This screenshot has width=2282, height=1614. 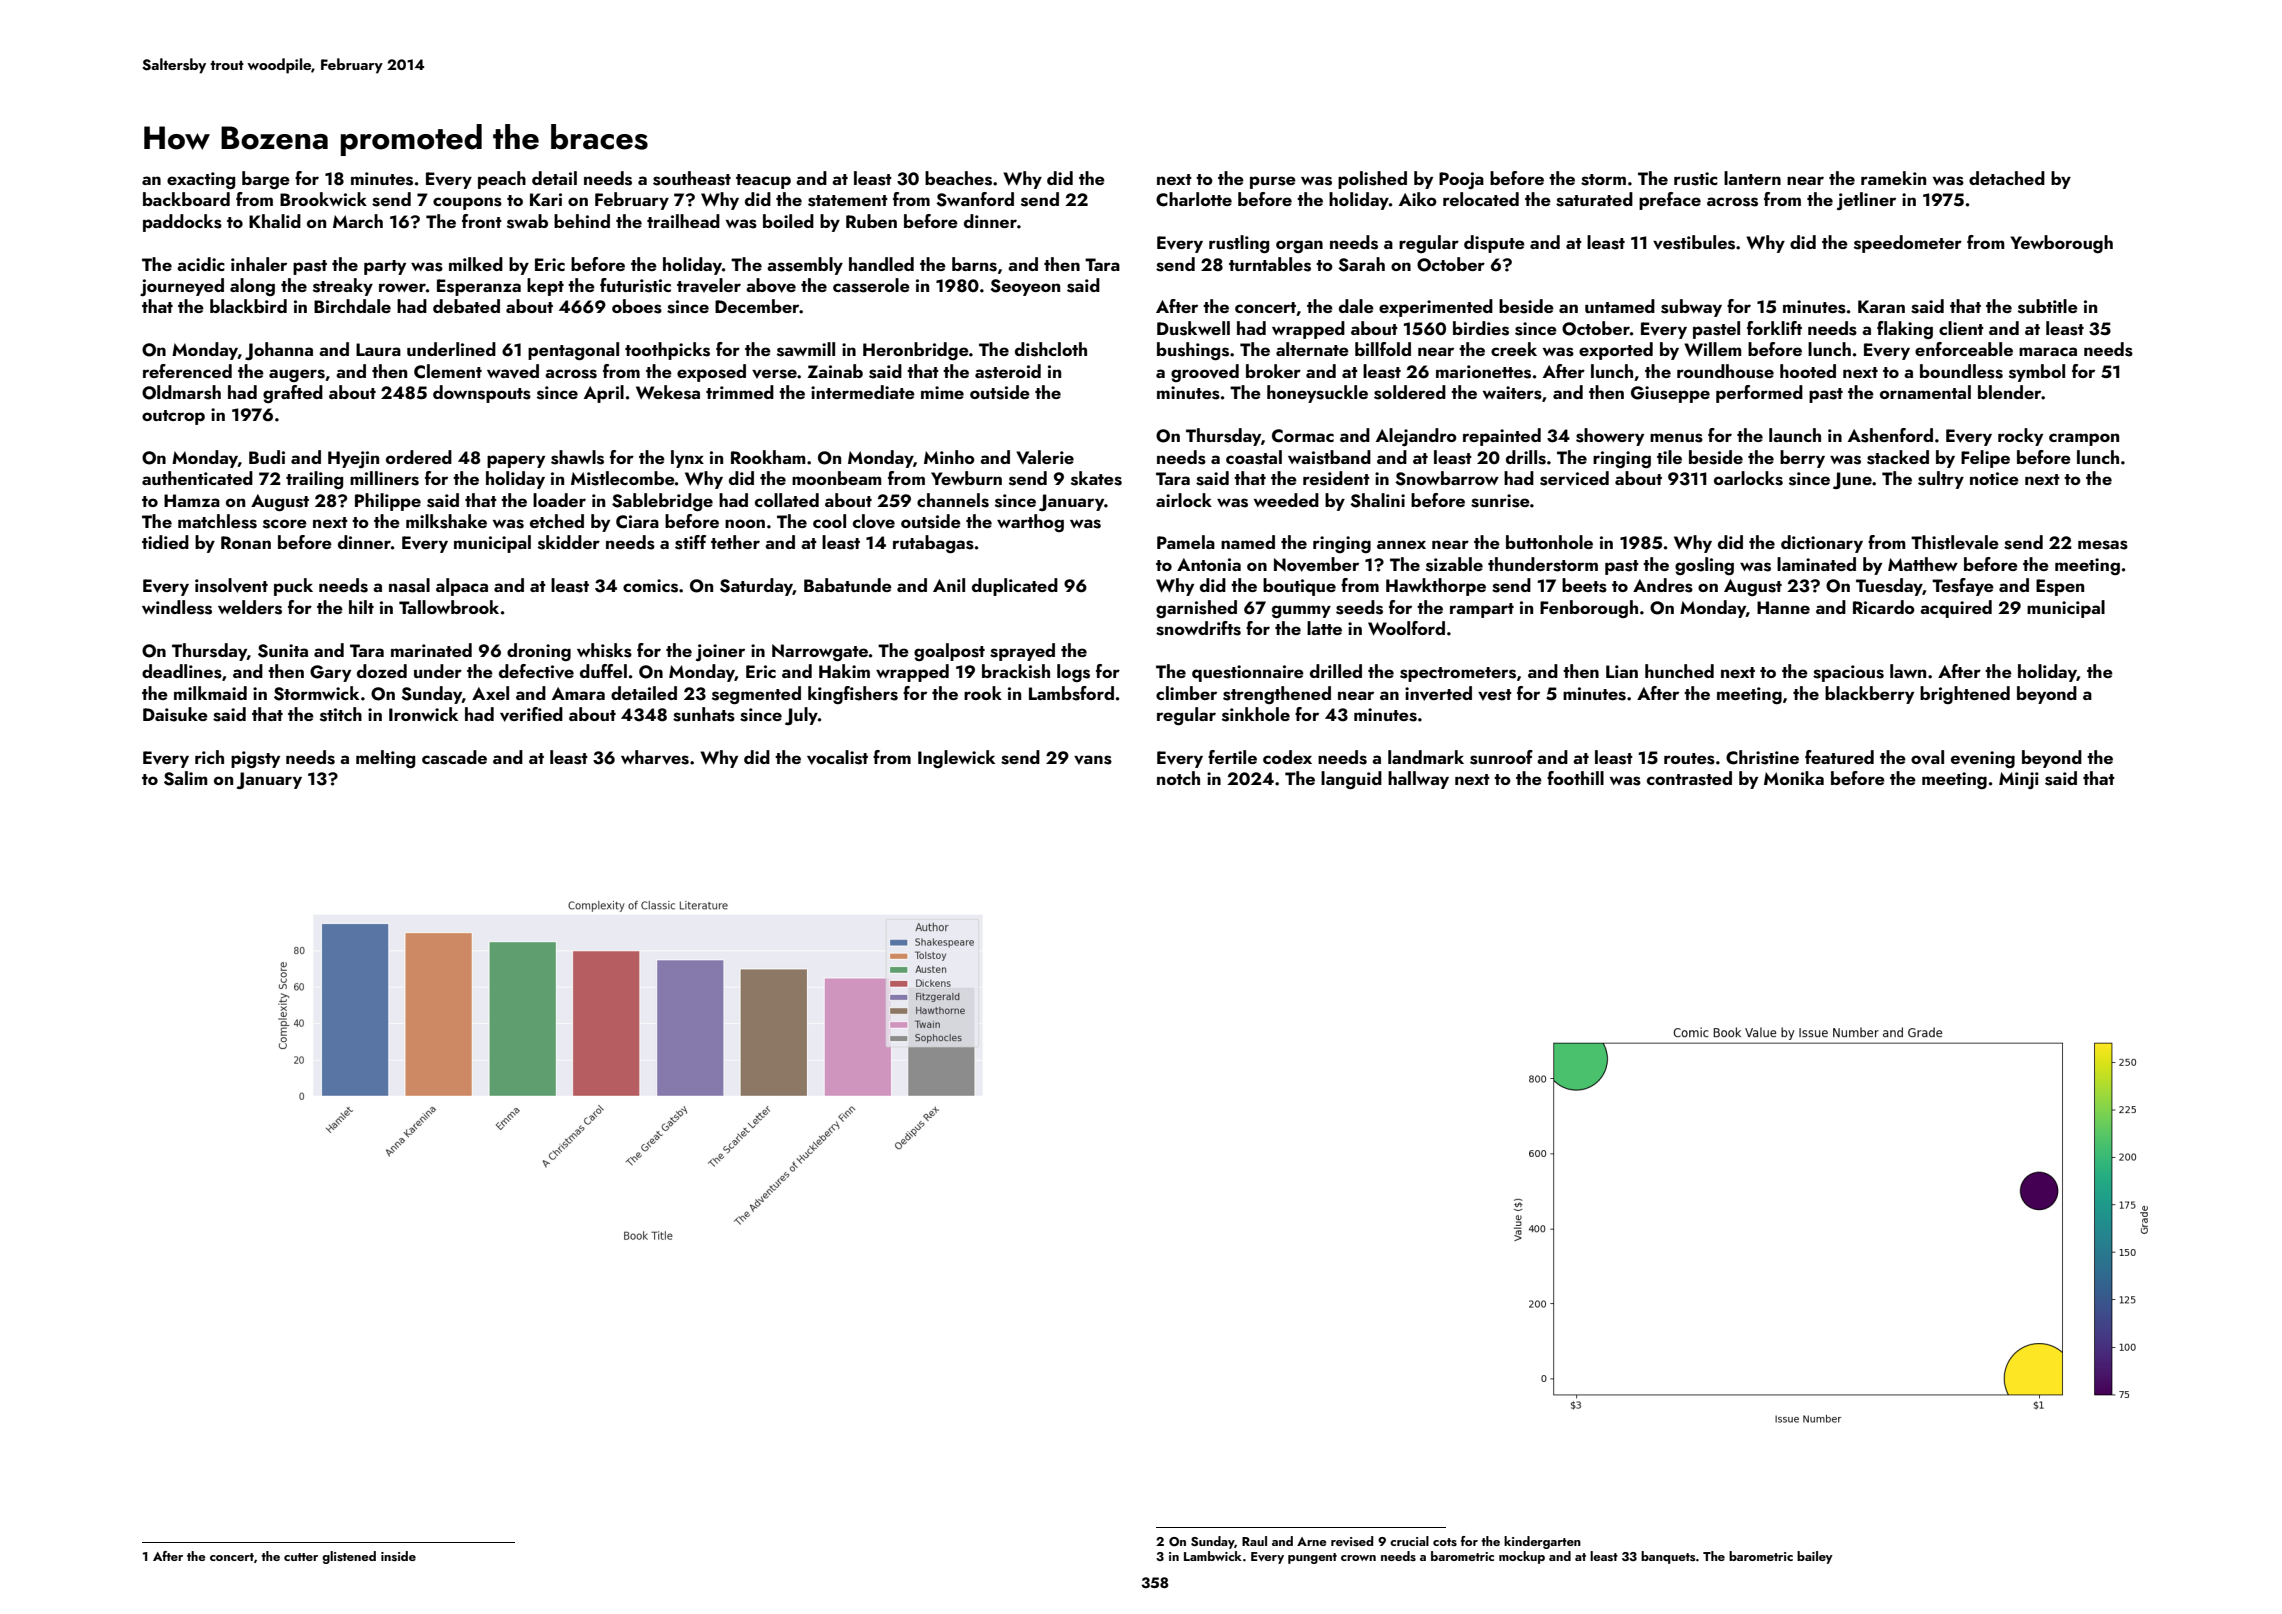 I want to click on Inglewick, so click(x=956, y=759).
